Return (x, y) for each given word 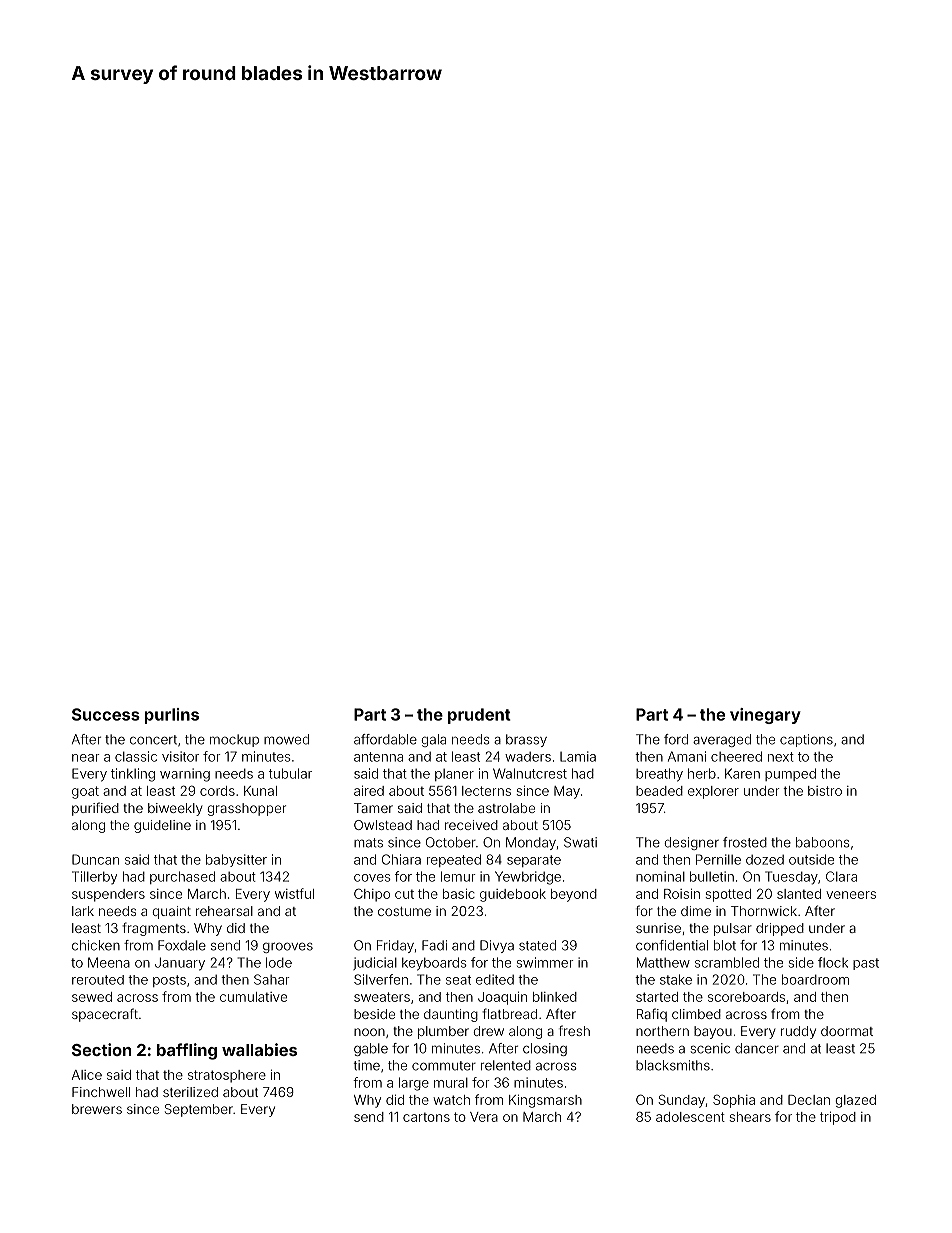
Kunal (260, 791)
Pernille (718, 859)
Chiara (401, 859)
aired (369, 791)
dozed (765, 860)
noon (369, 1032)
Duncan (95, 859)
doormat (847, 1031)
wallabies (259, 1049)
